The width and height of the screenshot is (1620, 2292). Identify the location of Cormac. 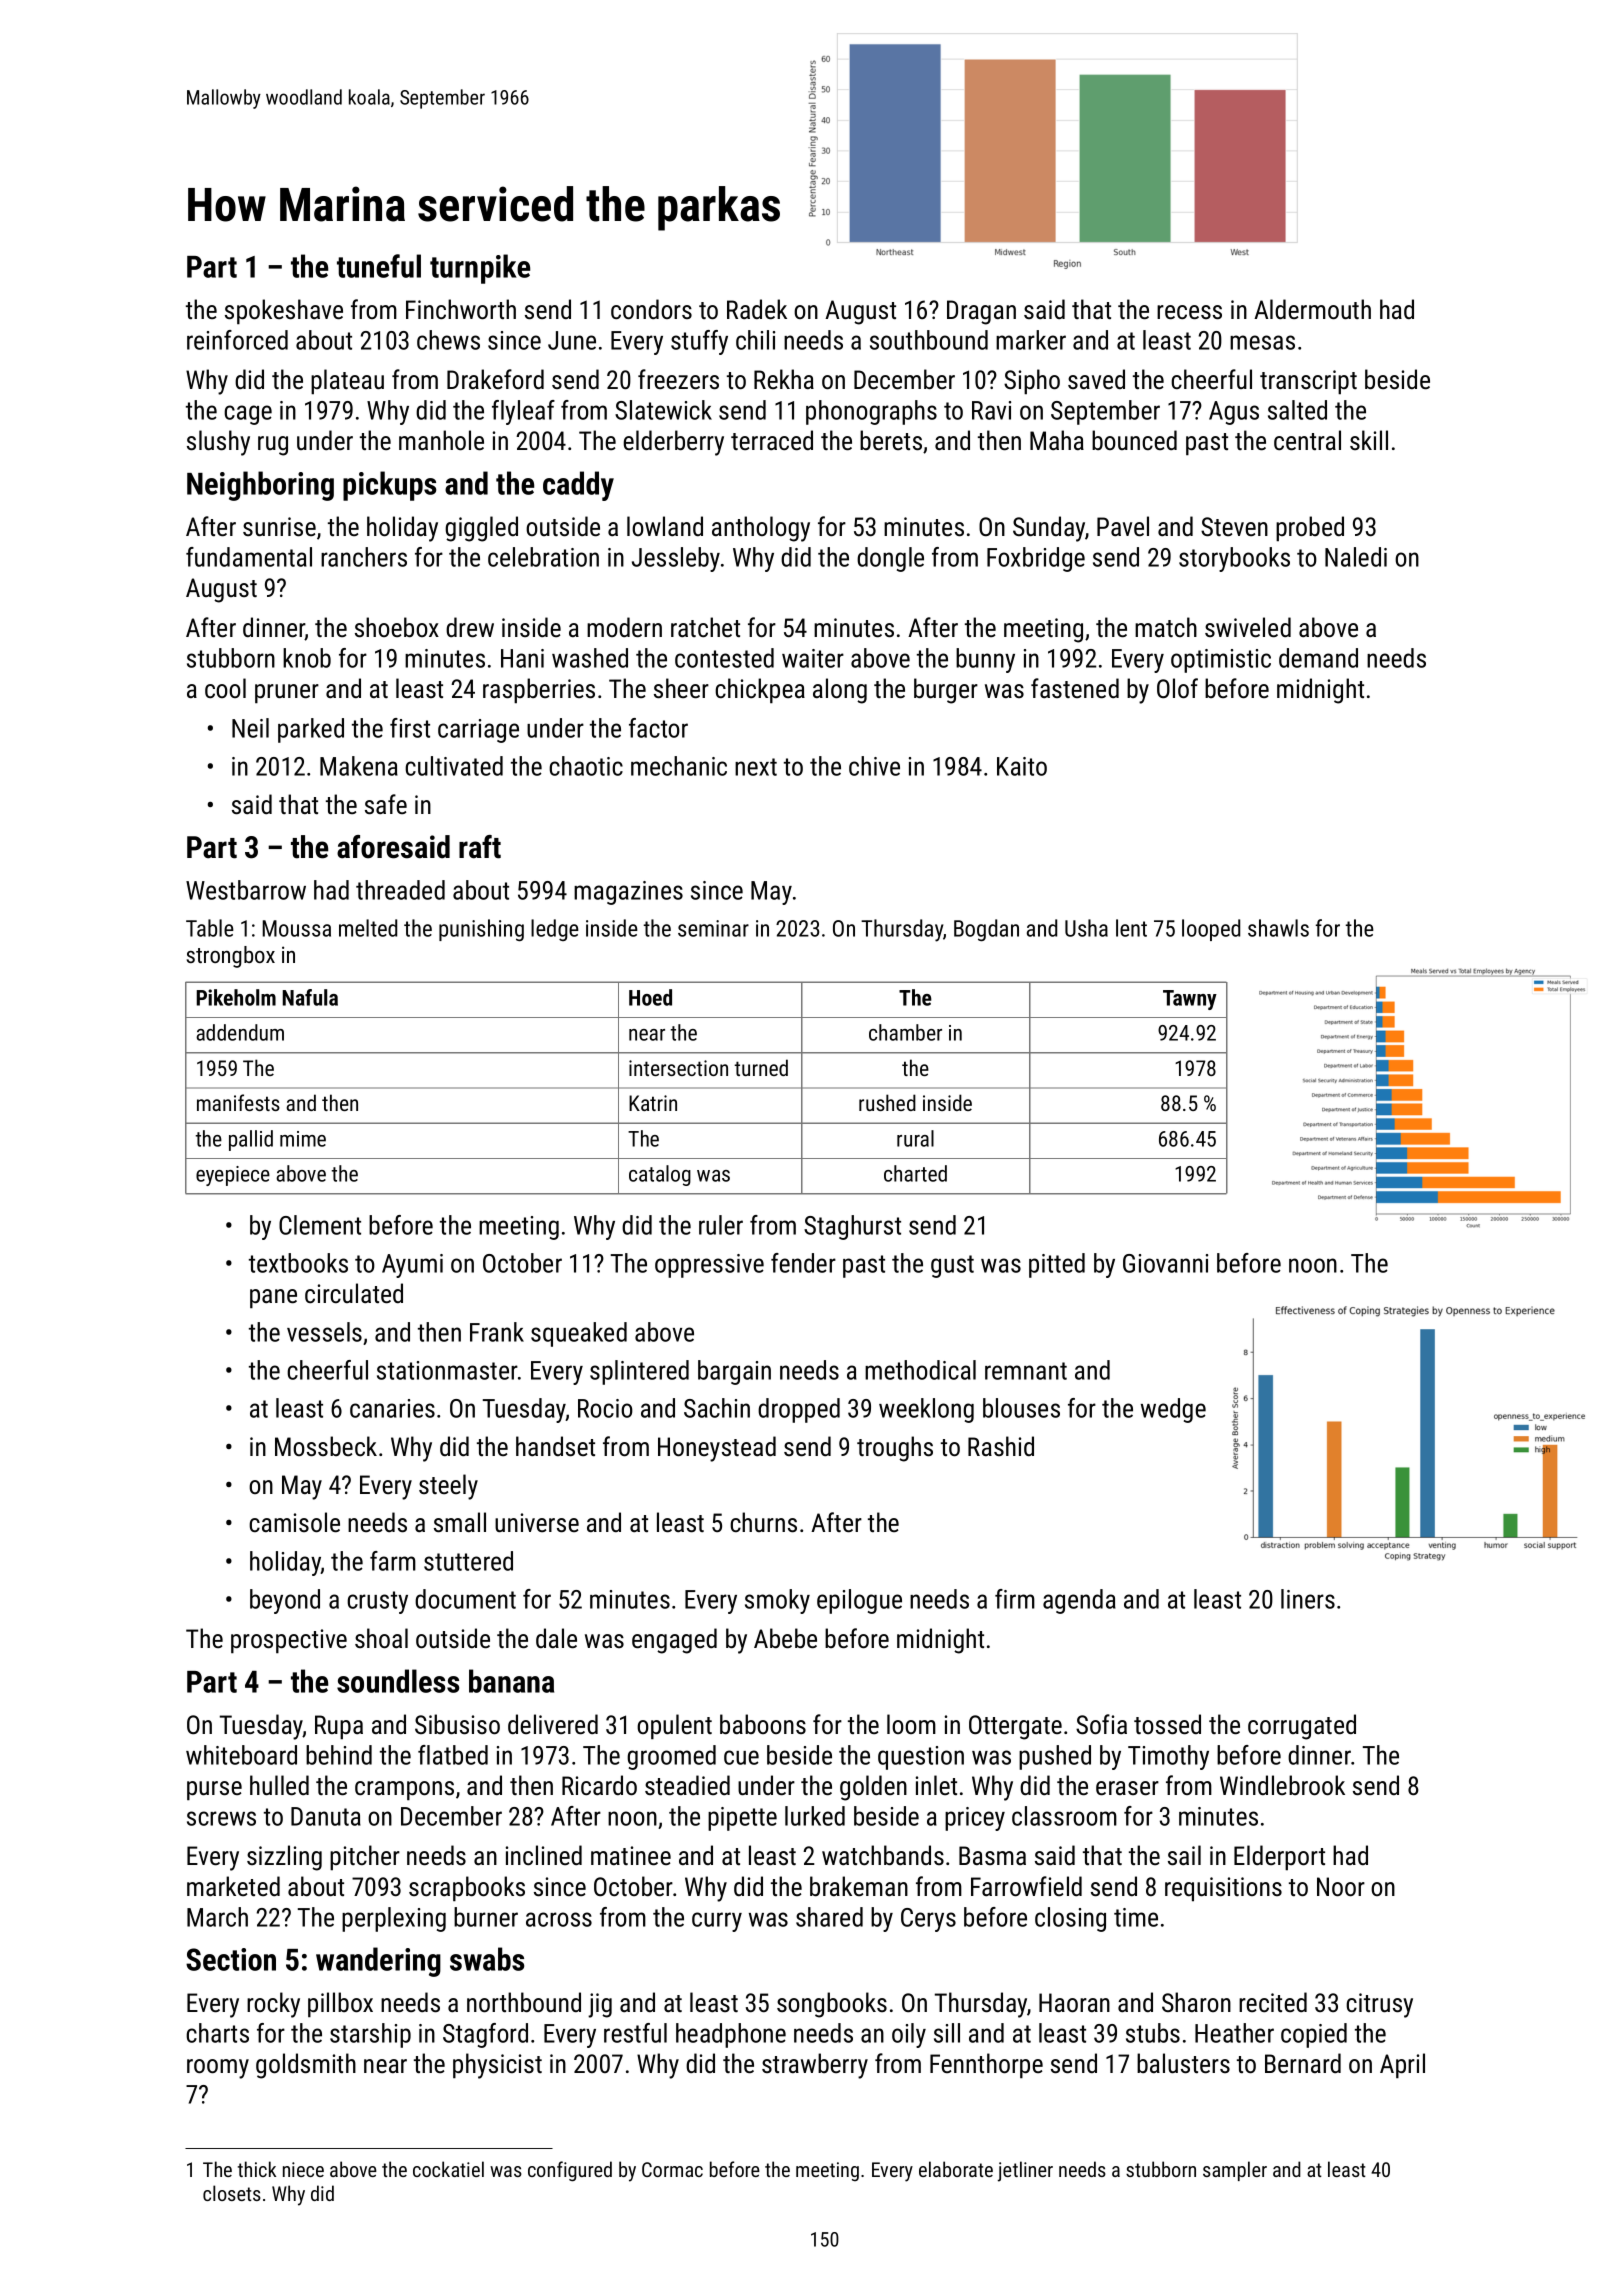
(672, 2169).
